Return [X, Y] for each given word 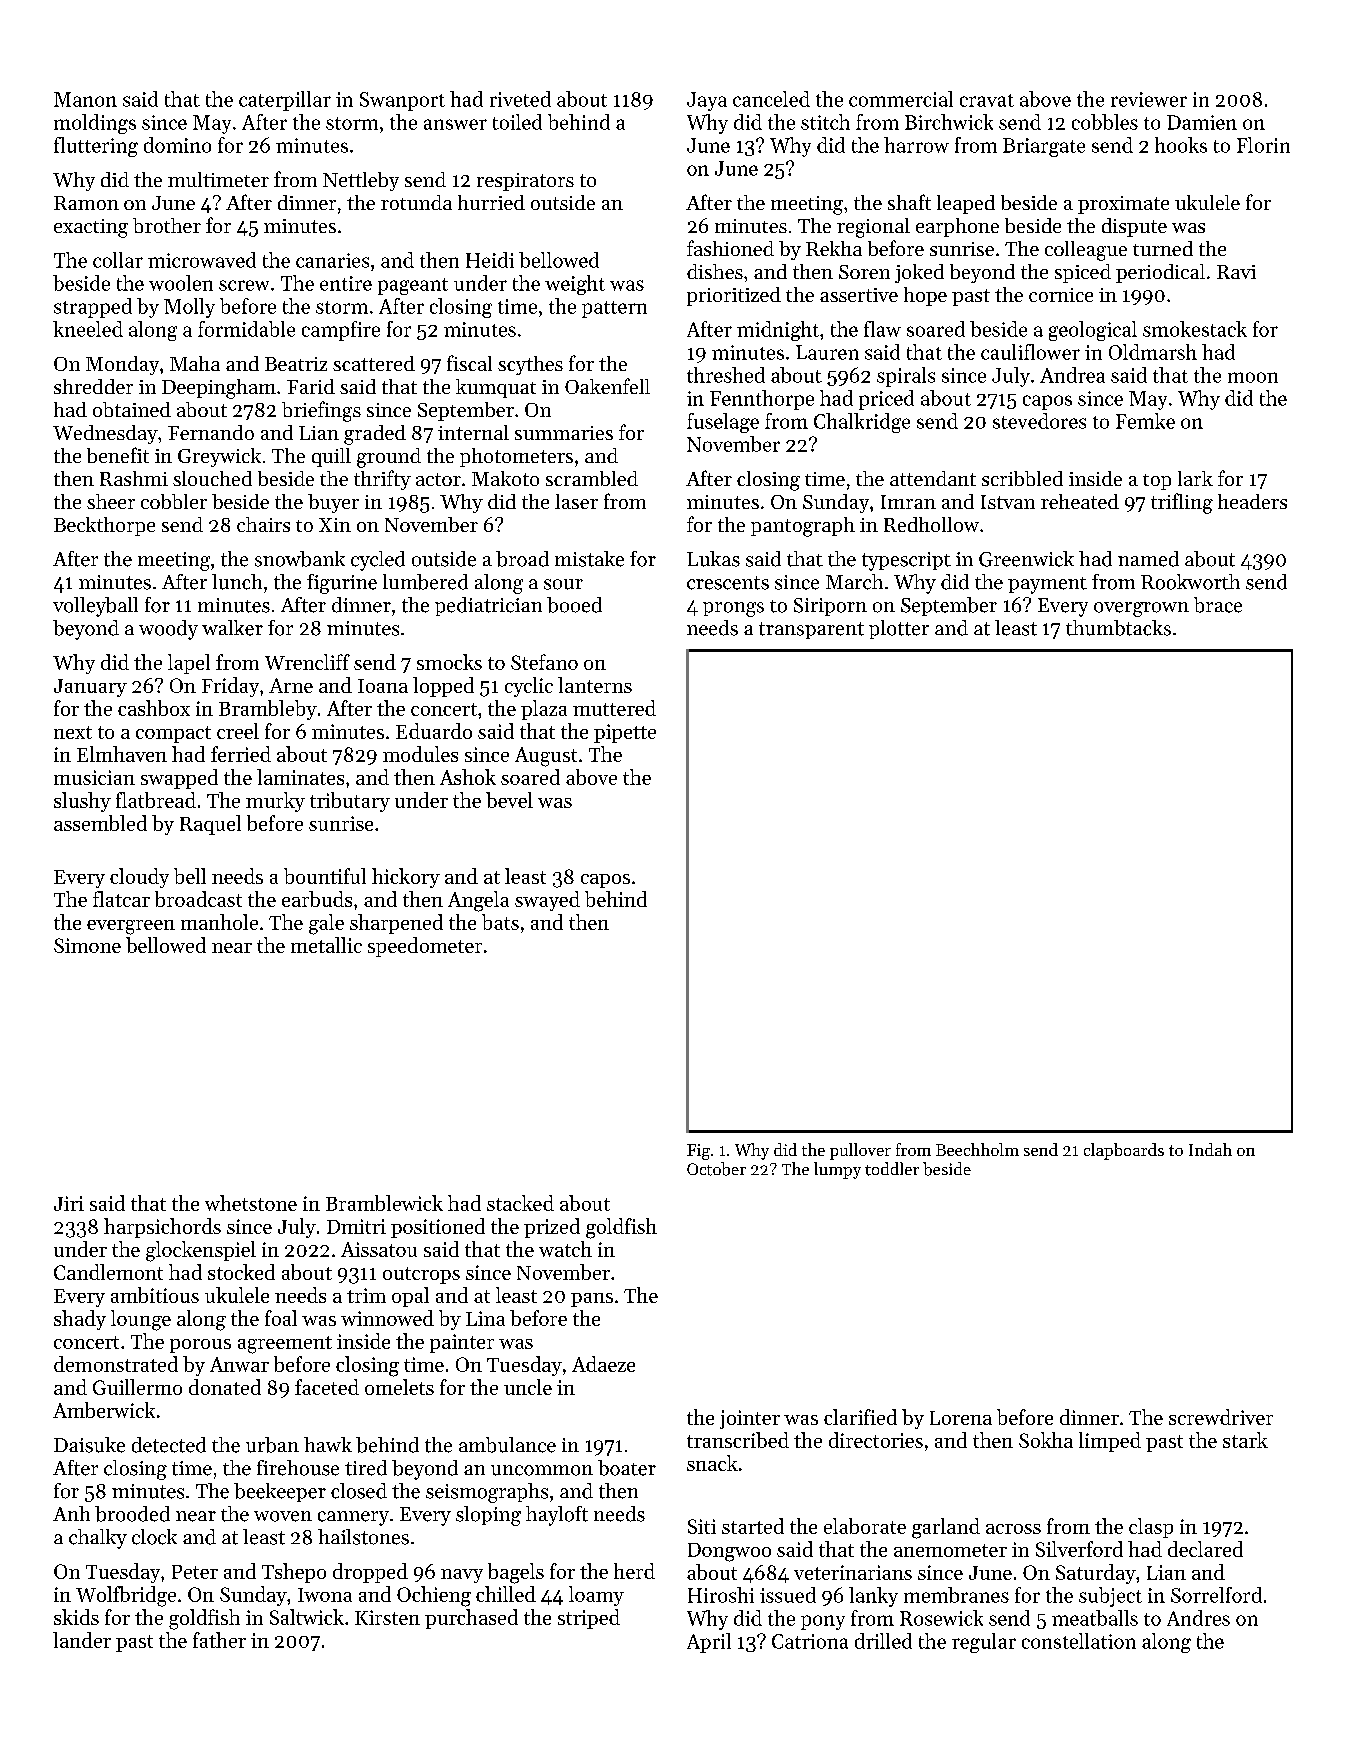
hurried [491, 202]
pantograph [803, 527]
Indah [1210, 1149]
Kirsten [387, 1617]
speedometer [425, 947]
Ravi [1236, 272]
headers [1252, 501]
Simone [87, 945]
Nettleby [361, 181]
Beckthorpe [104, 526]
